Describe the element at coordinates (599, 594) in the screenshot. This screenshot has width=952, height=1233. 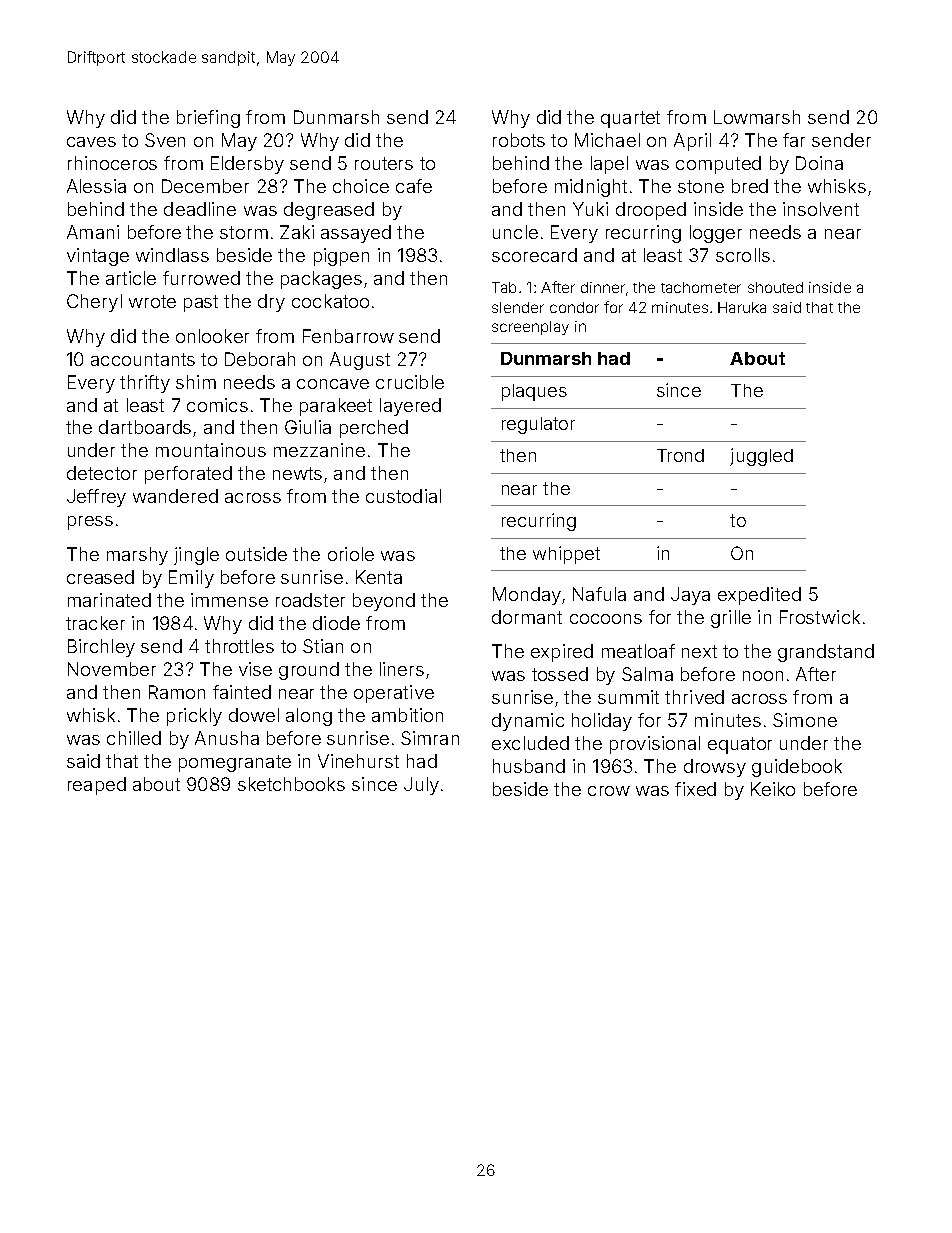
I see `Nafula` at that location.
